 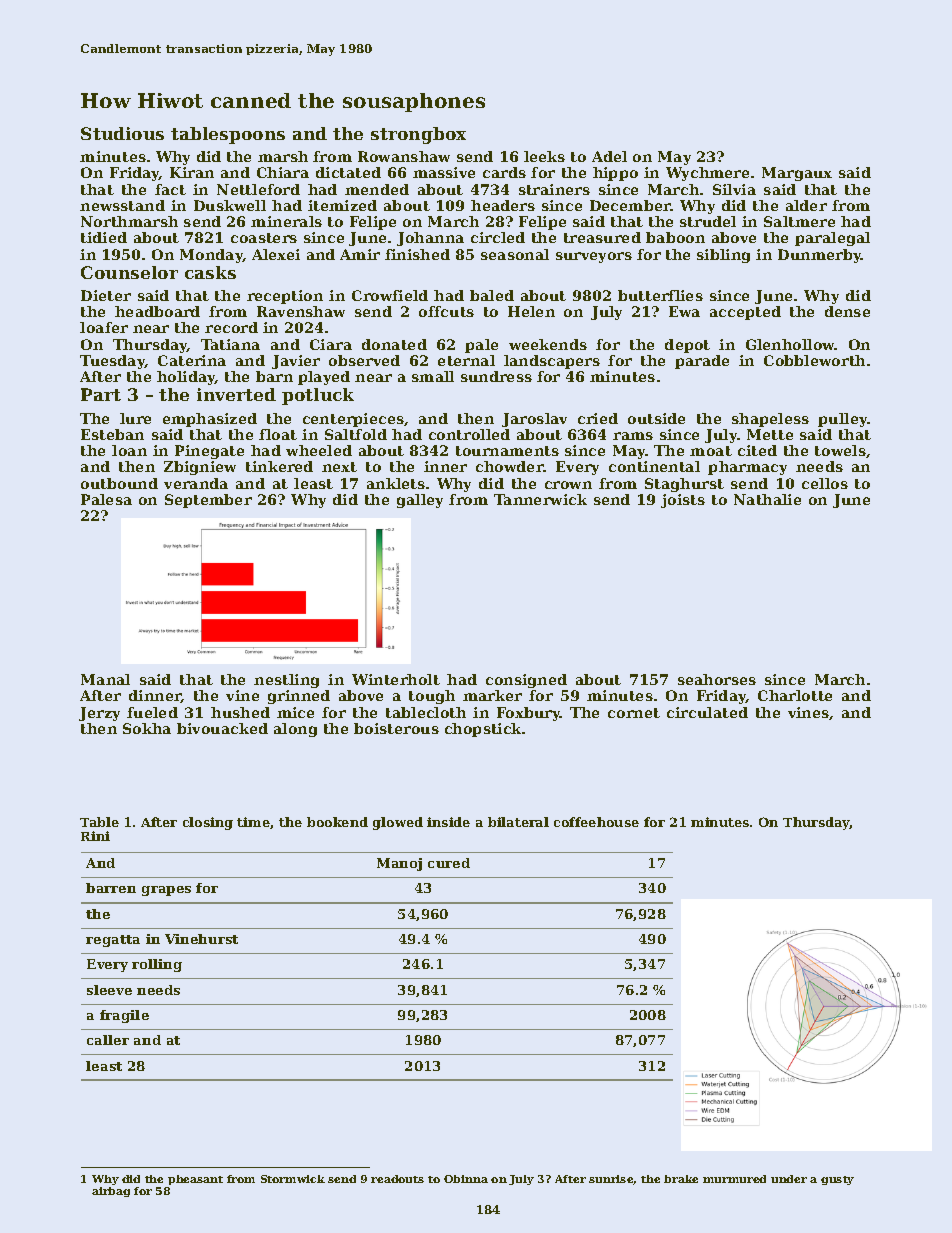 What do you see at coordinates (518, 822) in the image?
I see `bilateral` at bounding box center [518, 822].
